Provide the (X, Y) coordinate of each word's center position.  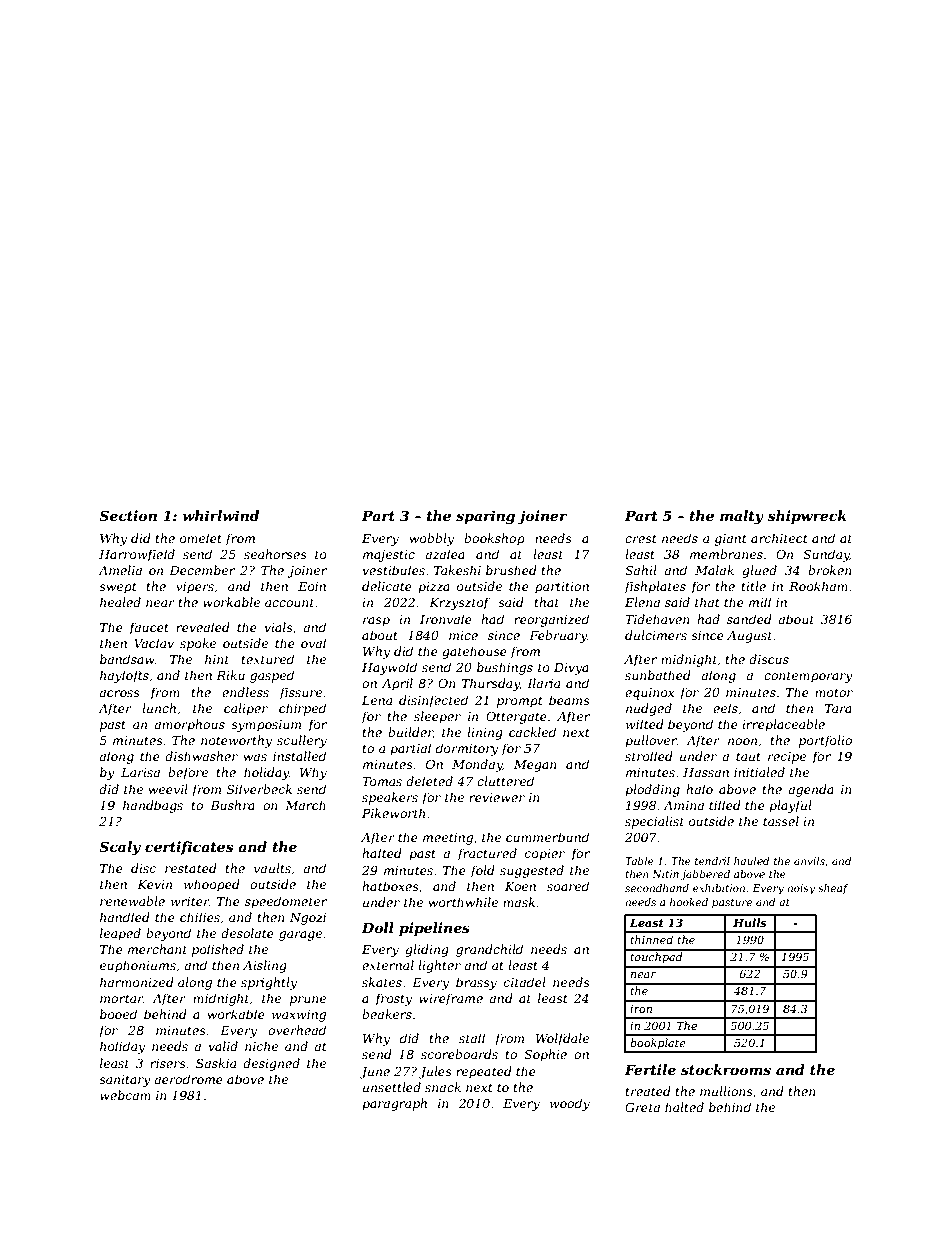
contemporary (808, 677)
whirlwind (221, 515)
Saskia (216, 1063)
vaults (272, 868)
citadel (525, 982)
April (397, 684)
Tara (838, 708)
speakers (390, 798)
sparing (485, 517)
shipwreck (807, 517)
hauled (752, 861)
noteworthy (236, 741)
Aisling (265, 966)
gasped (272, 676)
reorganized (551, 620)
